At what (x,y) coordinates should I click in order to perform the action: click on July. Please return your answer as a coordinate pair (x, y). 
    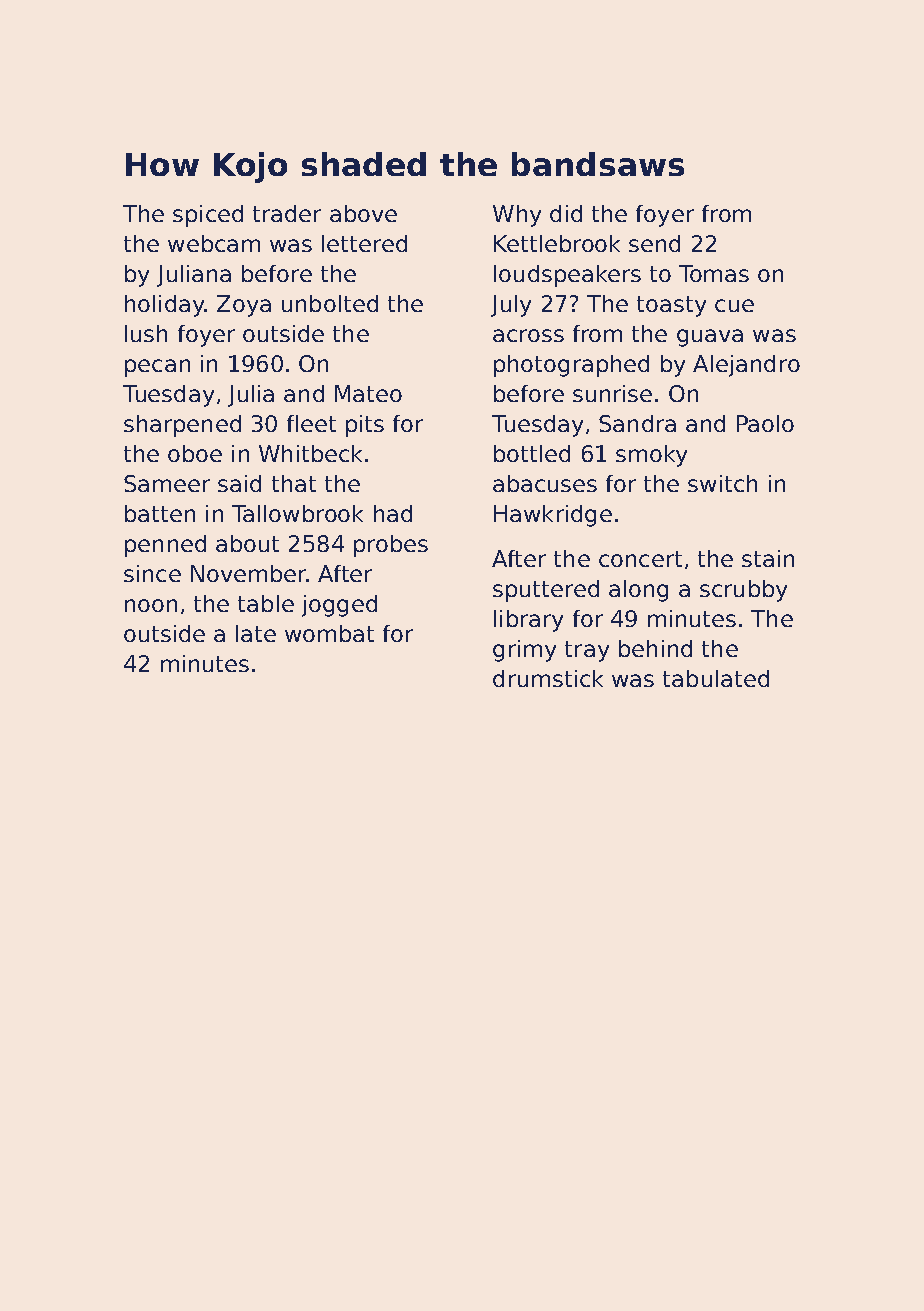
    Looking at the image, I should click on (511, 306).
